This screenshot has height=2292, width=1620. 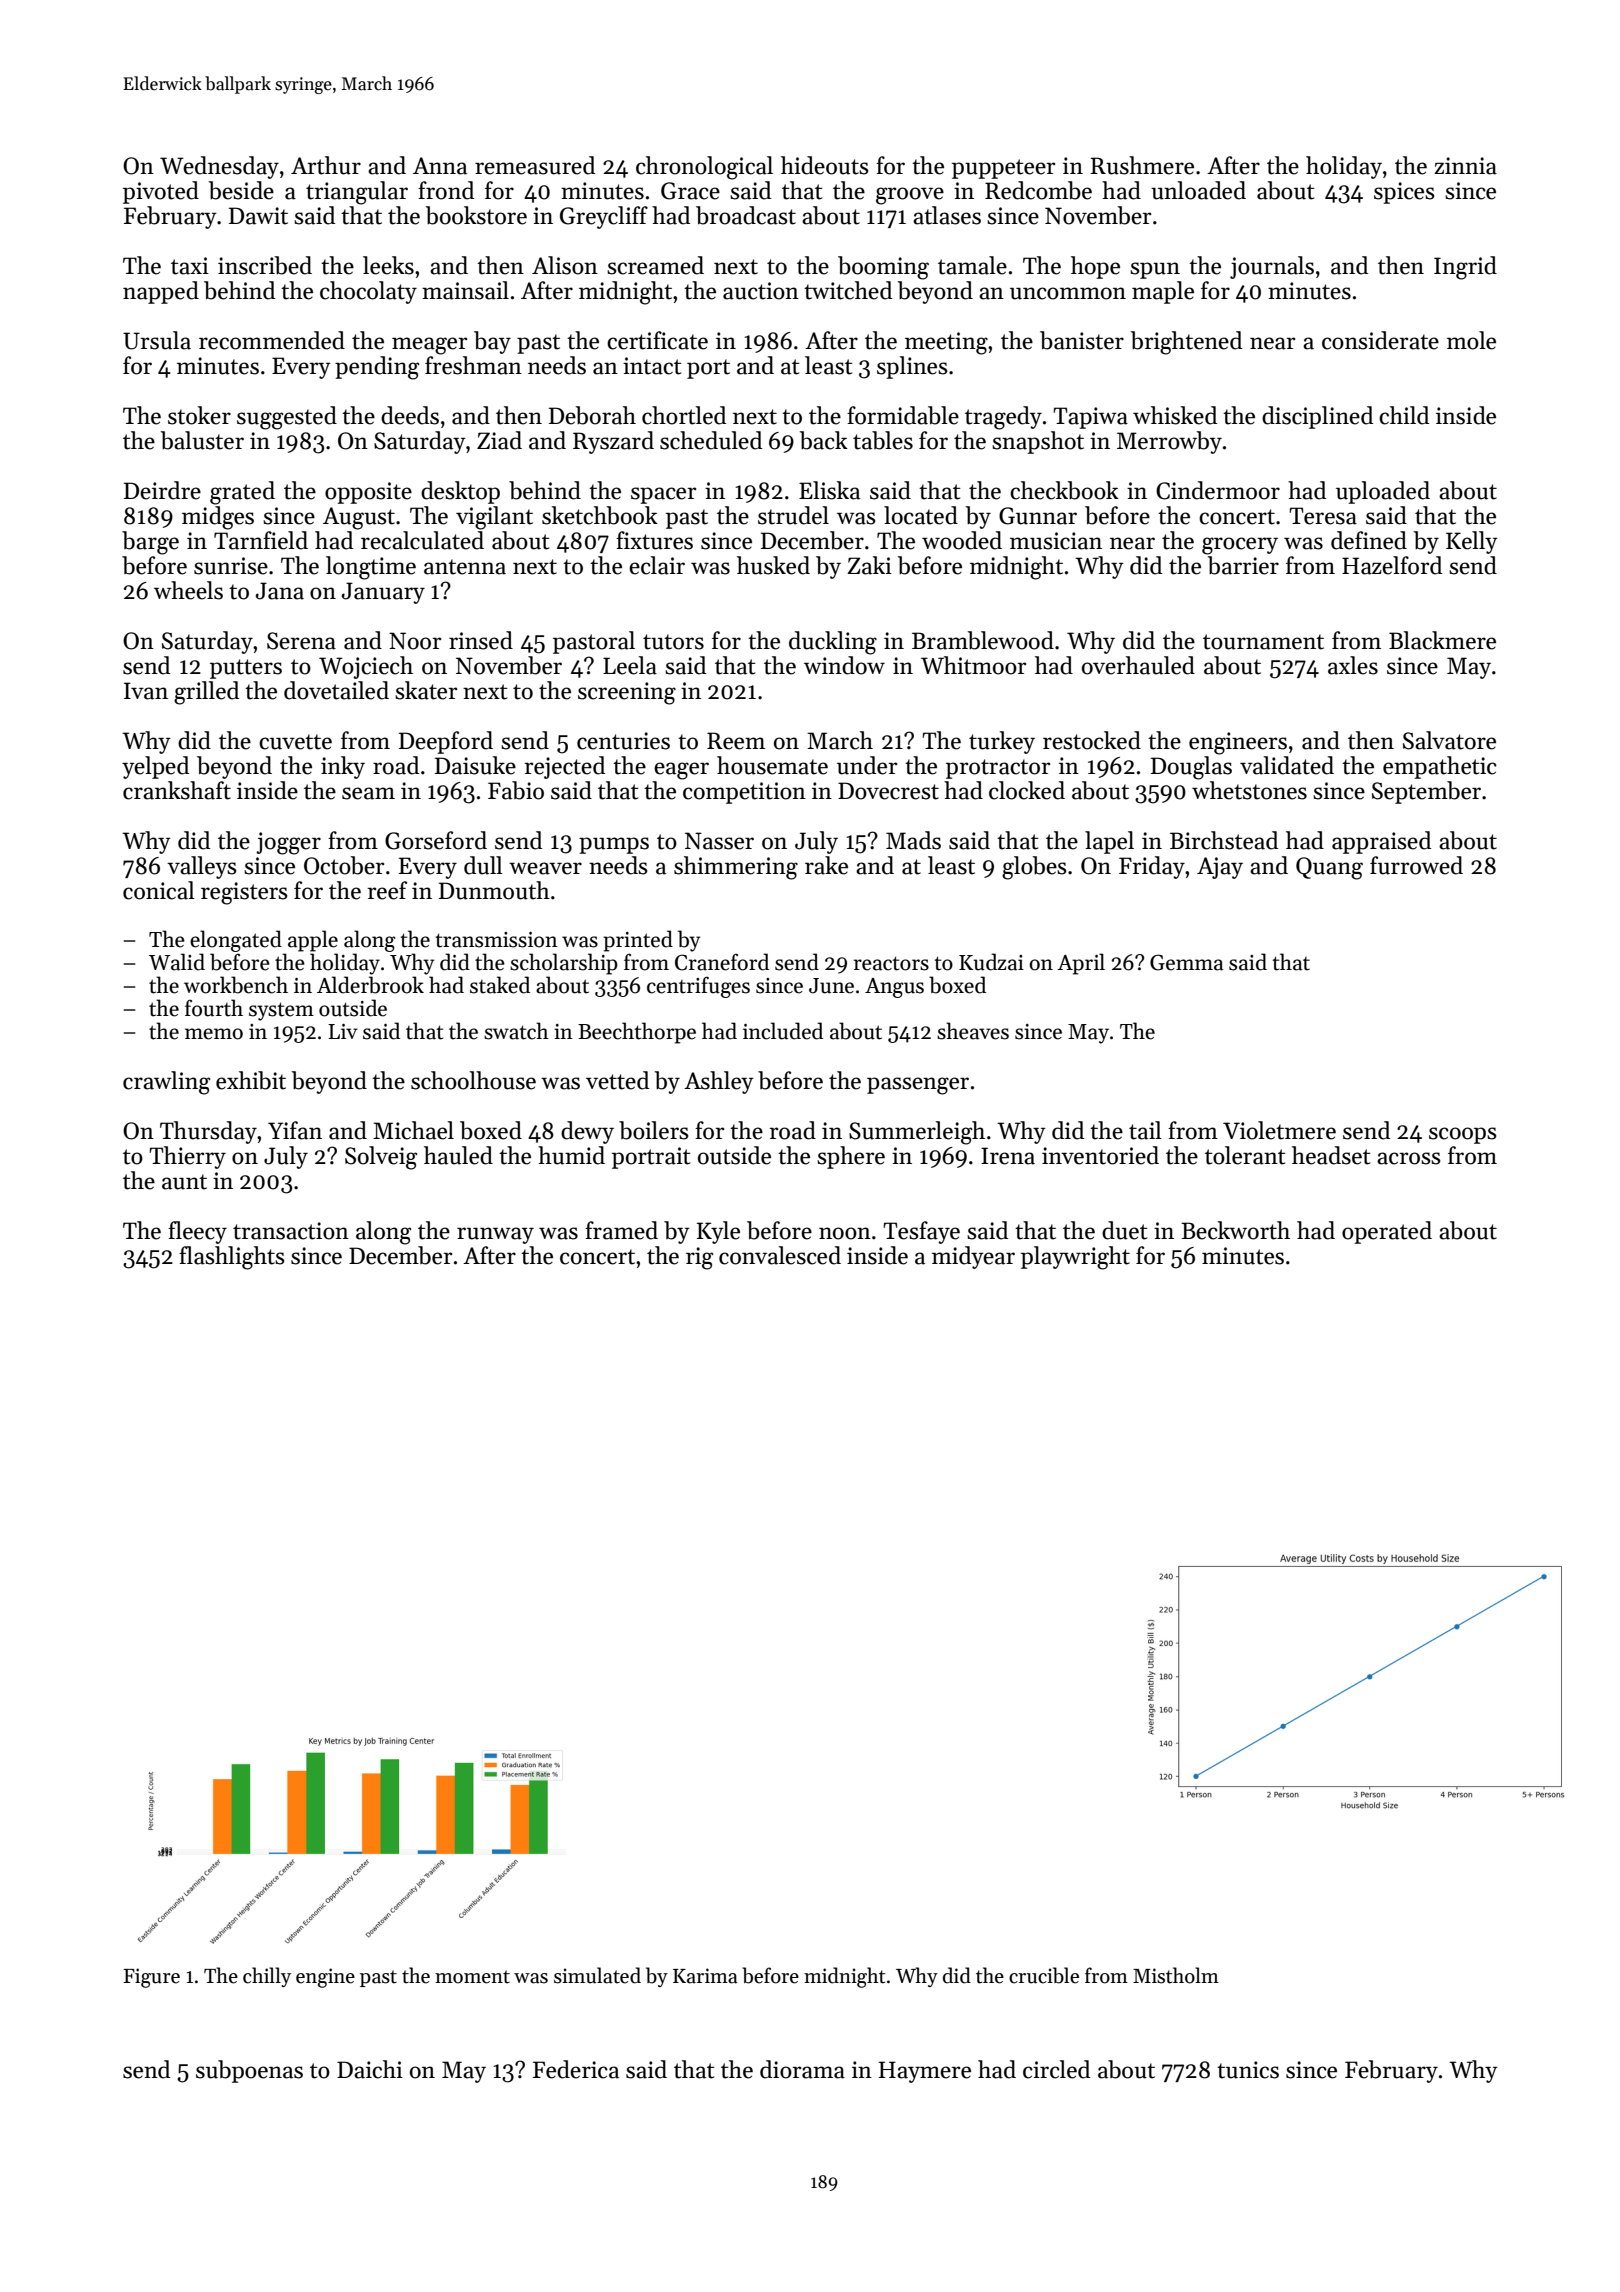 What do you see at coordinates (161, 192) in the screenshot?
I see `pivoted` at bounding box center [161, 192].
